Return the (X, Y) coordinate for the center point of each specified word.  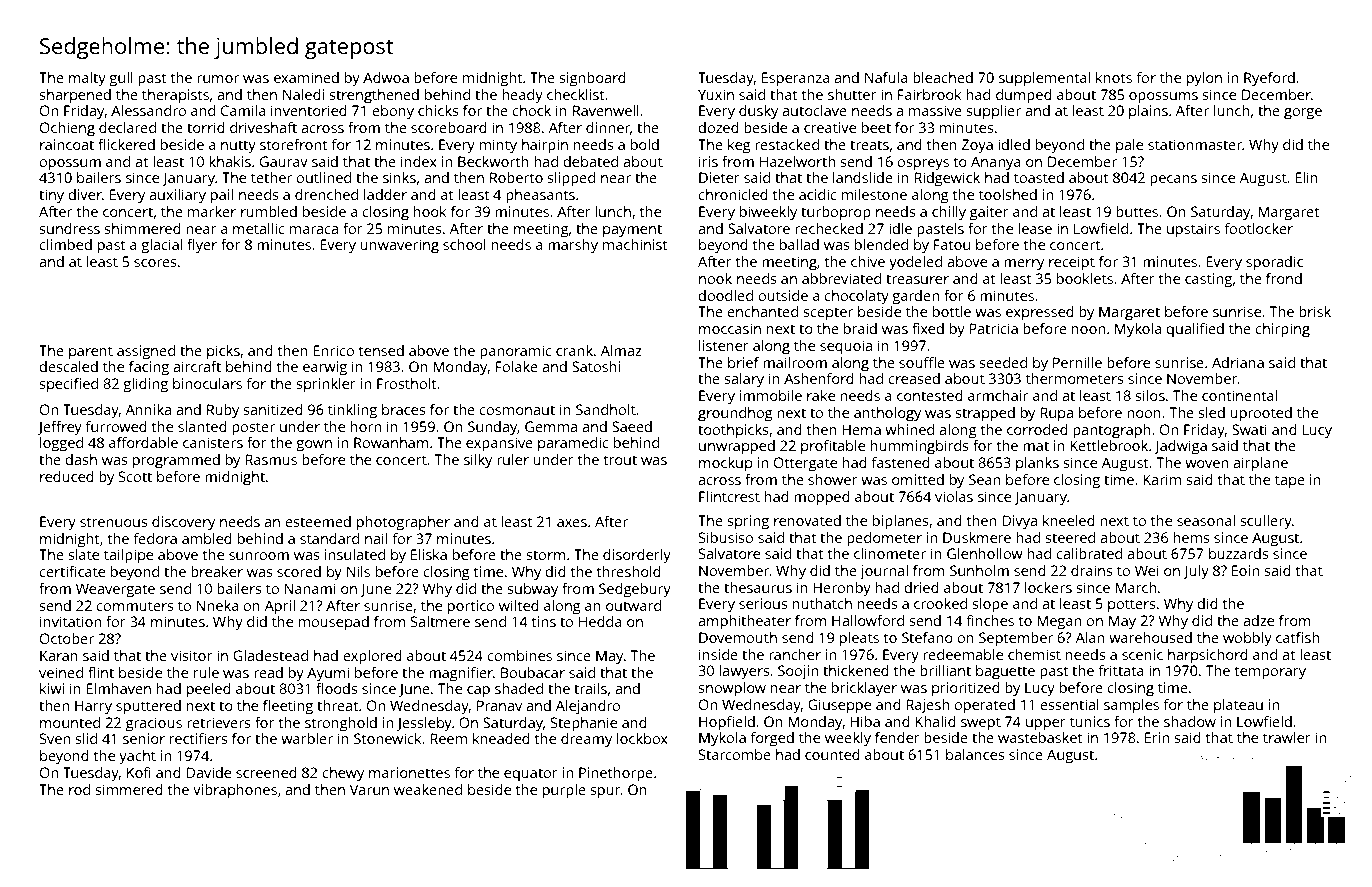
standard (329, 538)
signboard (592, 79)
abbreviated (841, 278)
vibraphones (235, 791)
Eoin (1245, 570)
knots (1114, 77)
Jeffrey (60, 428)
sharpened (75, 96)
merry (1024, 265)
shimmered (142, 228)
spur (605, 793)
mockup (725, 464)
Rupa (1056, 414)
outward (633, 605)
